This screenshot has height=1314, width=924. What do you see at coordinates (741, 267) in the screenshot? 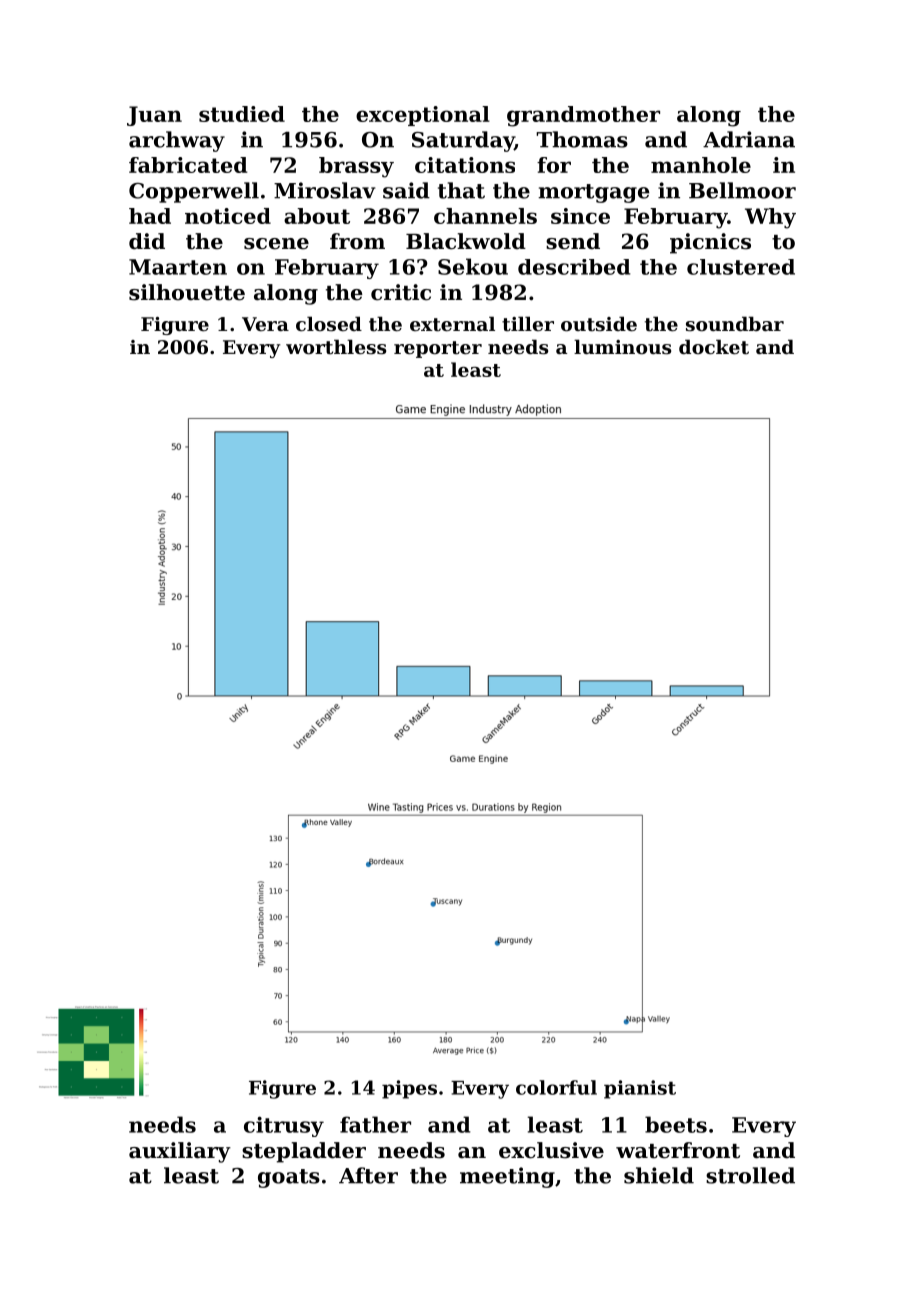
I see `clustered` at bounding box center [741, 267].
